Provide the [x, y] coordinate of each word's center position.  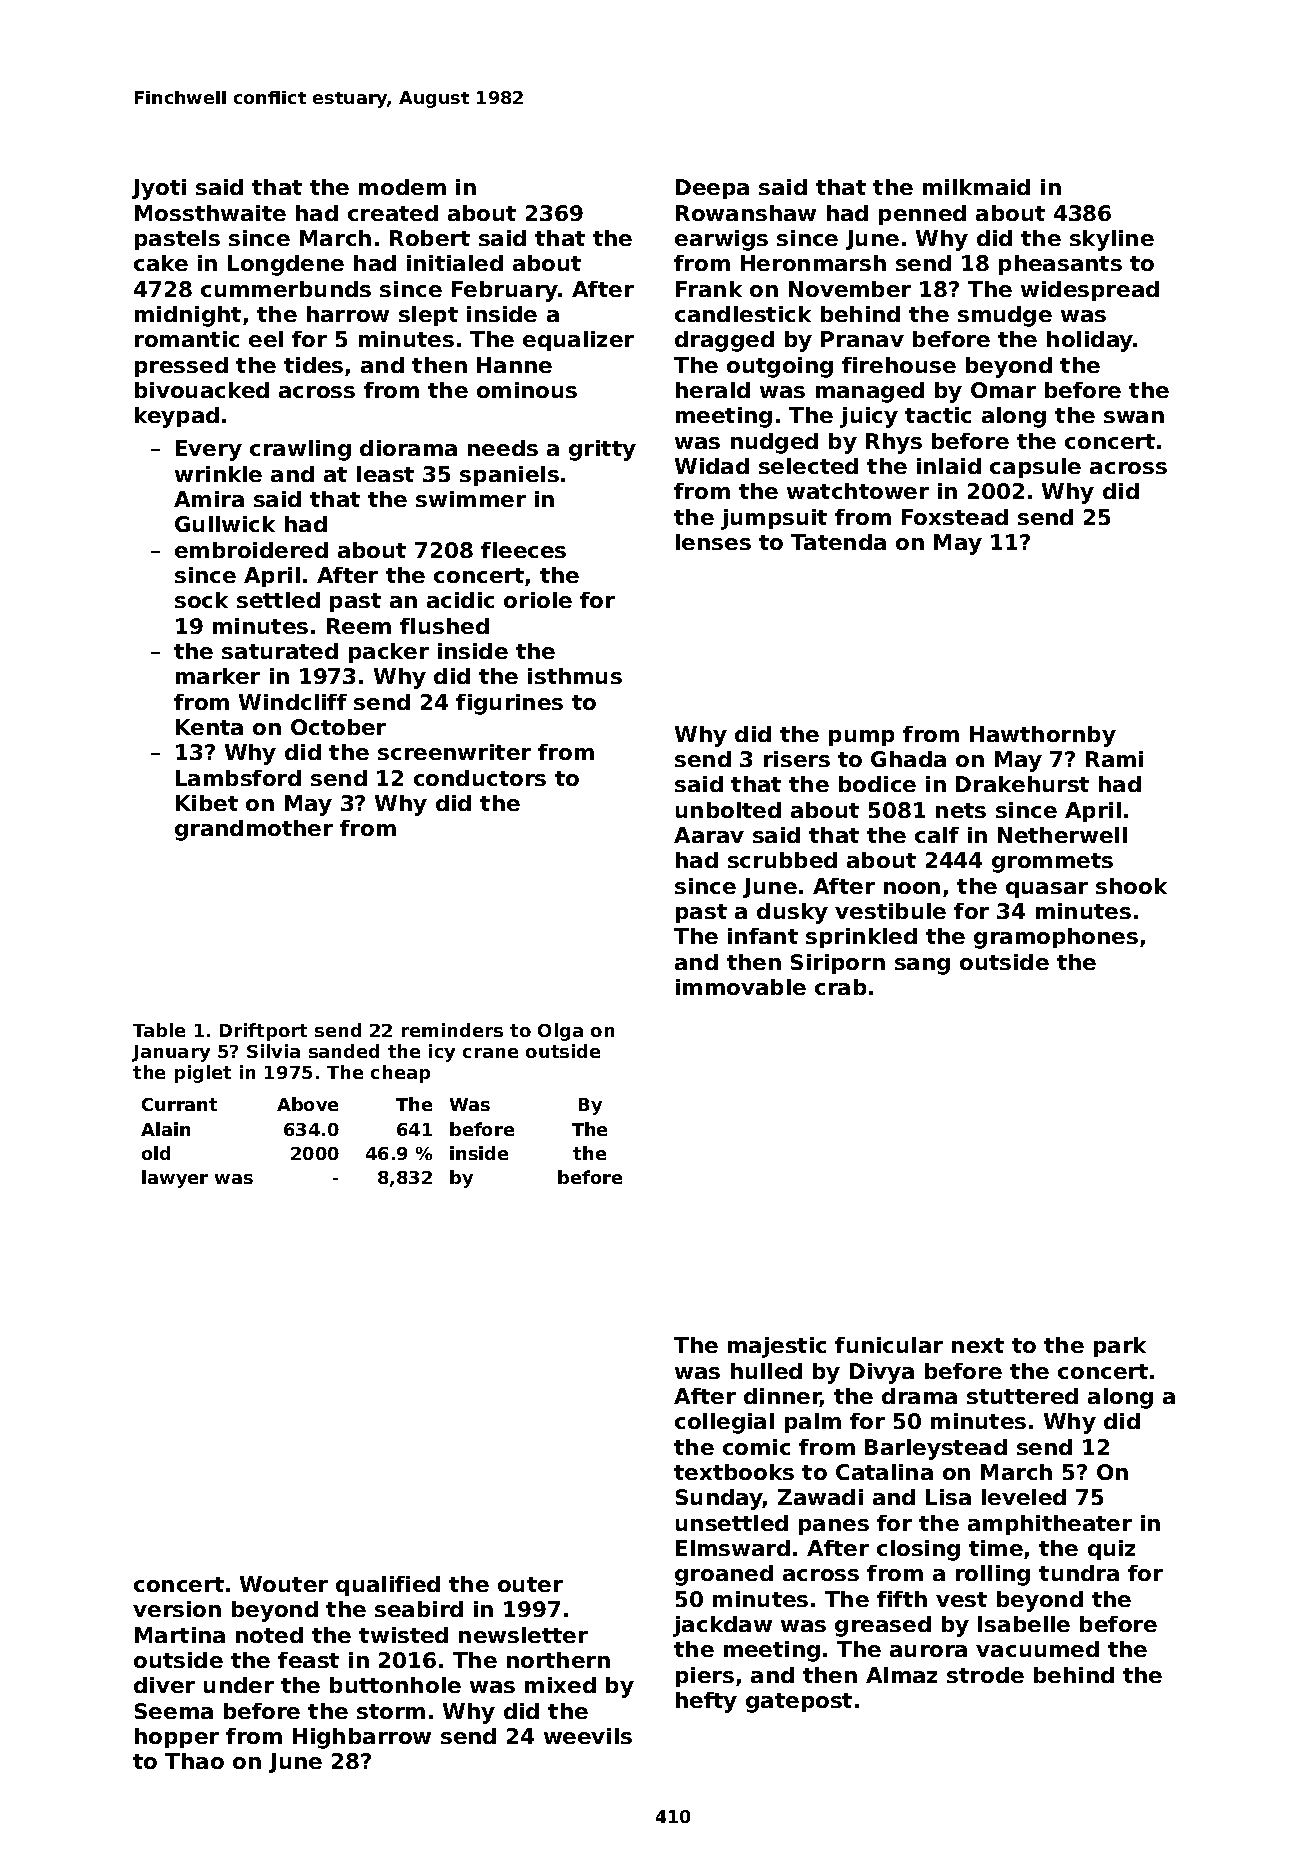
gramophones [1056, 938]
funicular [889, 1345]
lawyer [175, 1179]
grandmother [254, 830]
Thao [194, 1761]
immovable [741, 987]
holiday [1090, 341]
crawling [300, 450]
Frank [709, 289]
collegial [724, 1423]
